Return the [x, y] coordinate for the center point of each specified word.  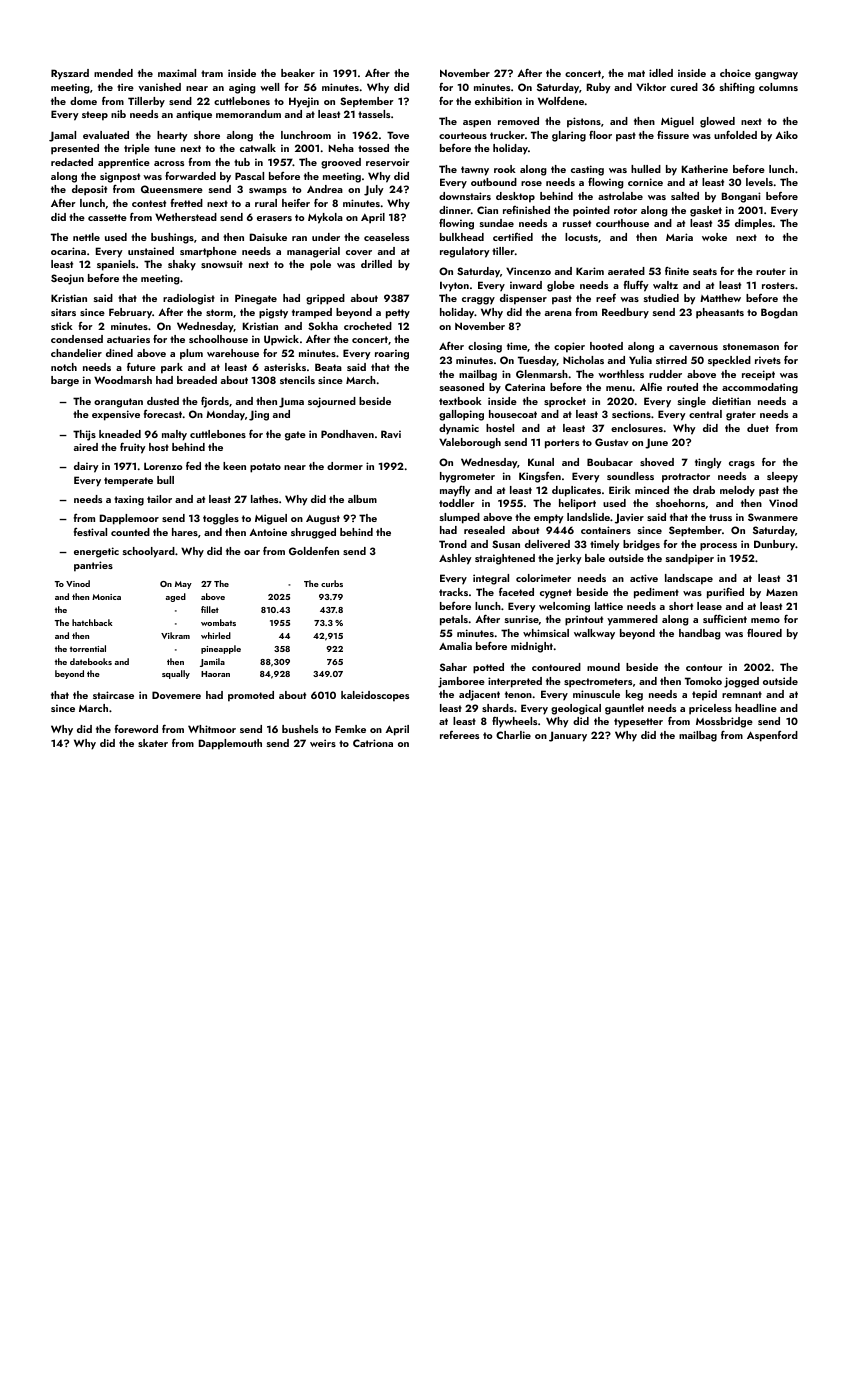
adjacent [479, 695]
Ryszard [70, 74]
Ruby [599, 88]
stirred [671, 360]
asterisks [285, 367]
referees [459, 735]
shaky [182, 265]
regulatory [465, 252]
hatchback [92, 622]
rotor [625, 210]
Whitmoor [212, 729]
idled [661, 73]
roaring [392, 354]
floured [764, 633]
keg [634, 695]
